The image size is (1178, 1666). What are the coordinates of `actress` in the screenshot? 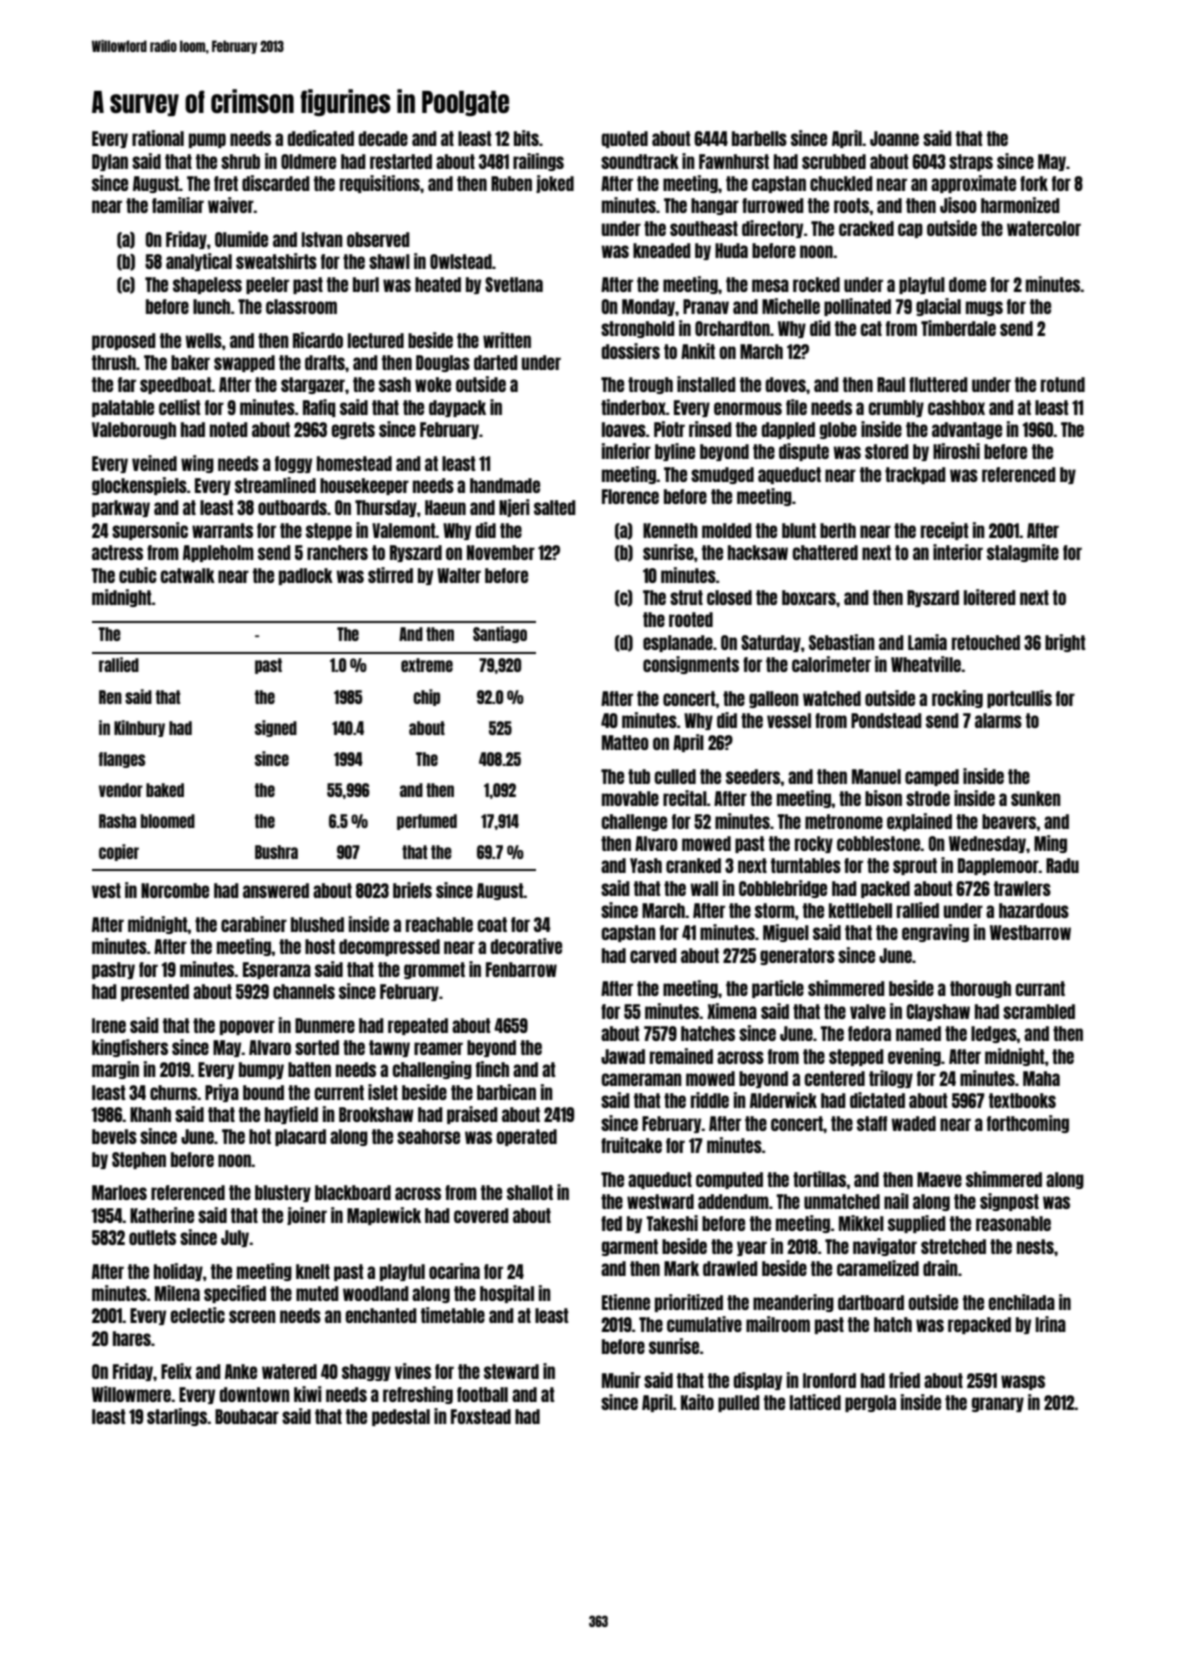 It's located at (117, 552).
